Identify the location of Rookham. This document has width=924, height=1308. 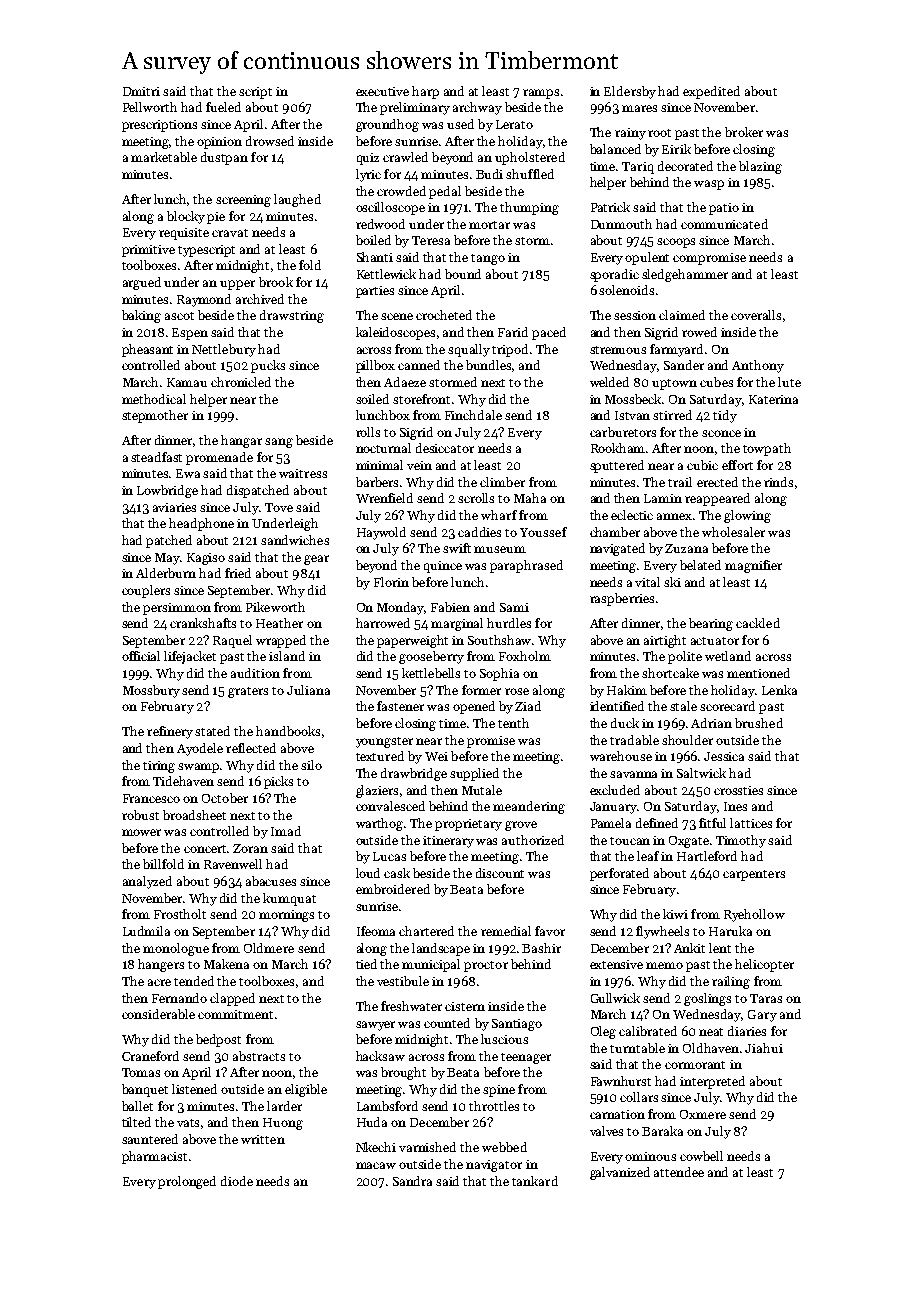
(618, 448).
